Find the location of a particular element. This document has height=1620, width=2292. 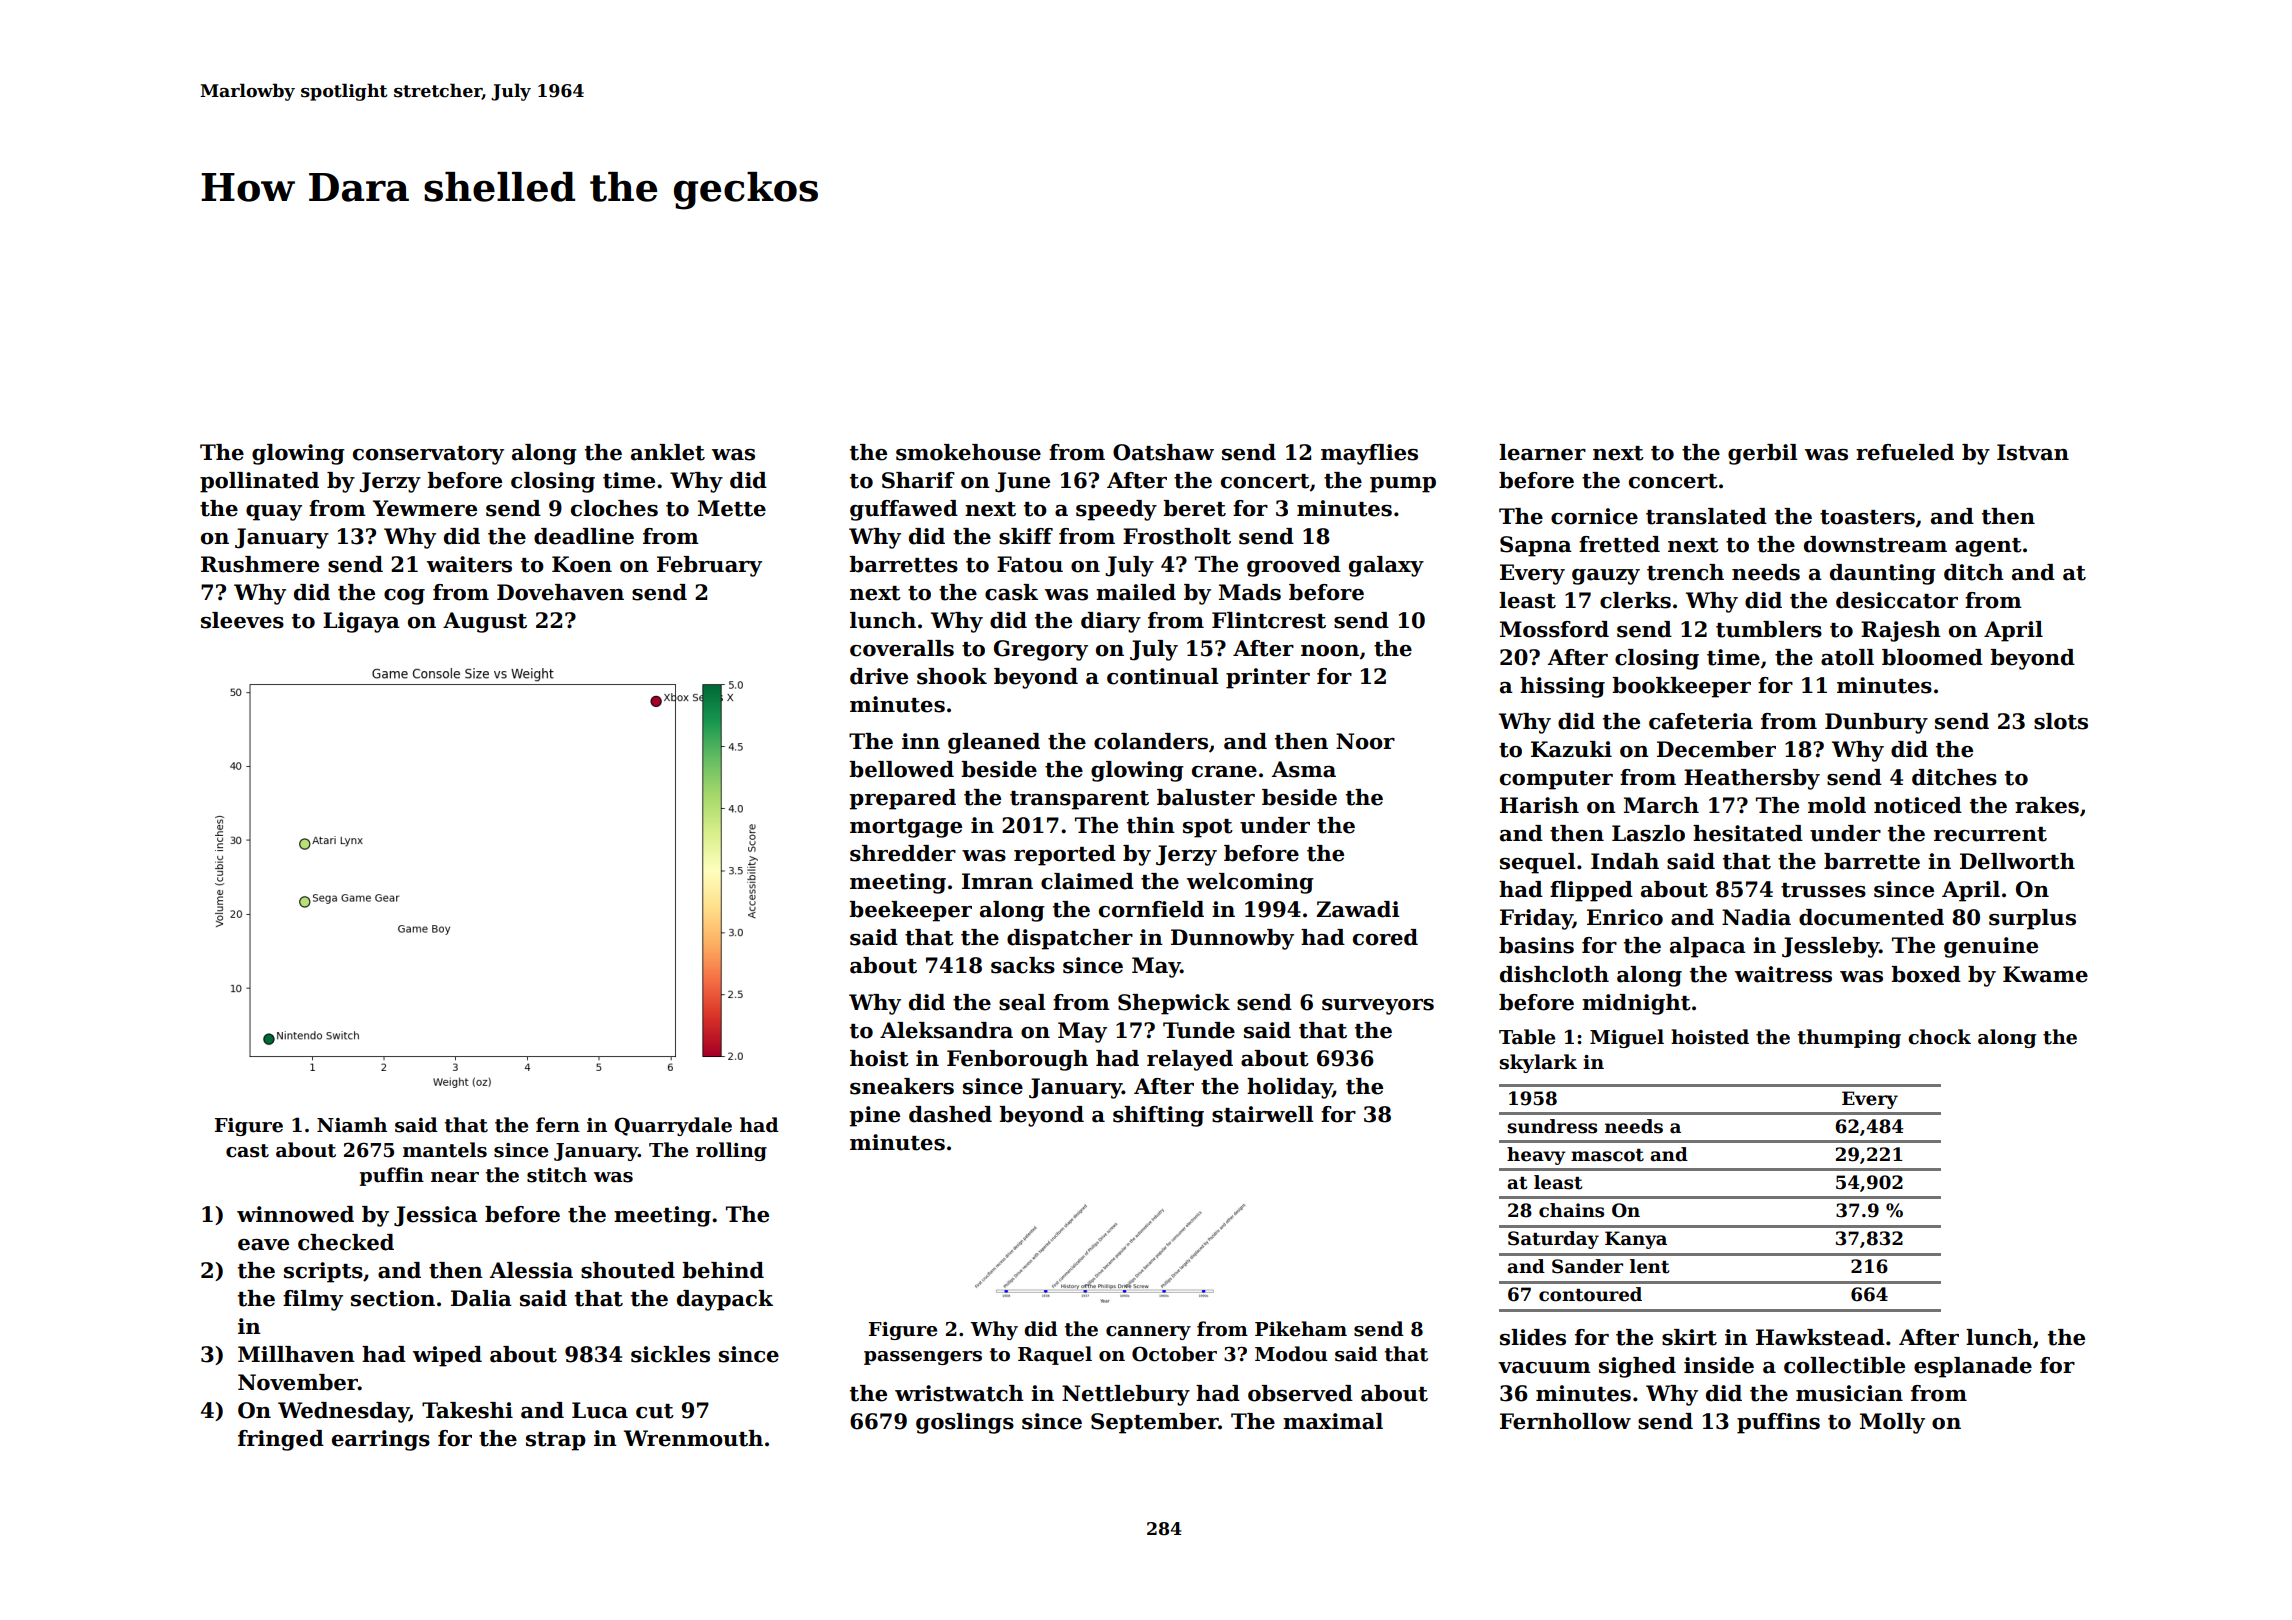

Molly is located at coordinates (1892, 1423).
